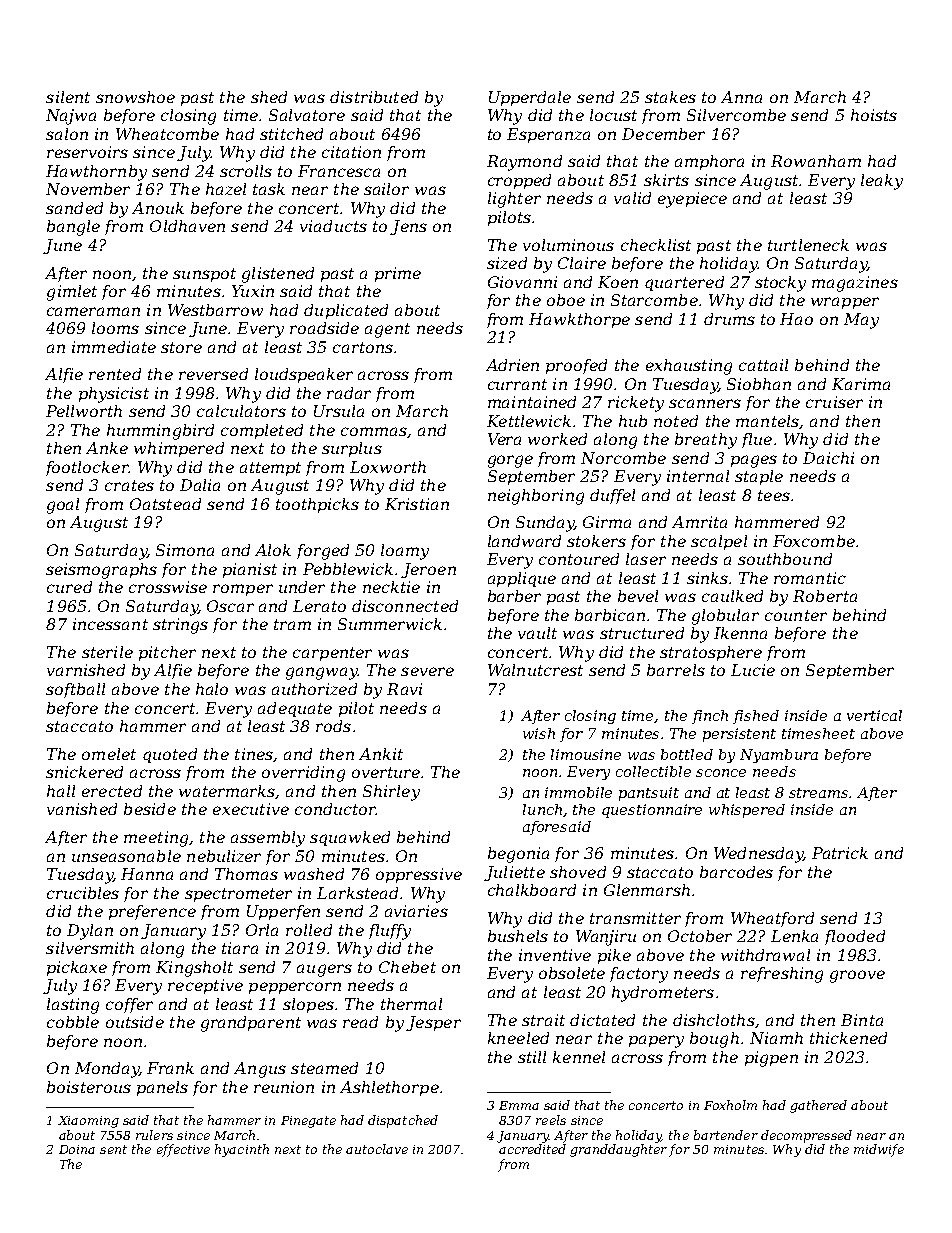  What do you see at coordinates (566, 300) in the screenshot?
I see `oboe` at bounding box center [566, 300].
